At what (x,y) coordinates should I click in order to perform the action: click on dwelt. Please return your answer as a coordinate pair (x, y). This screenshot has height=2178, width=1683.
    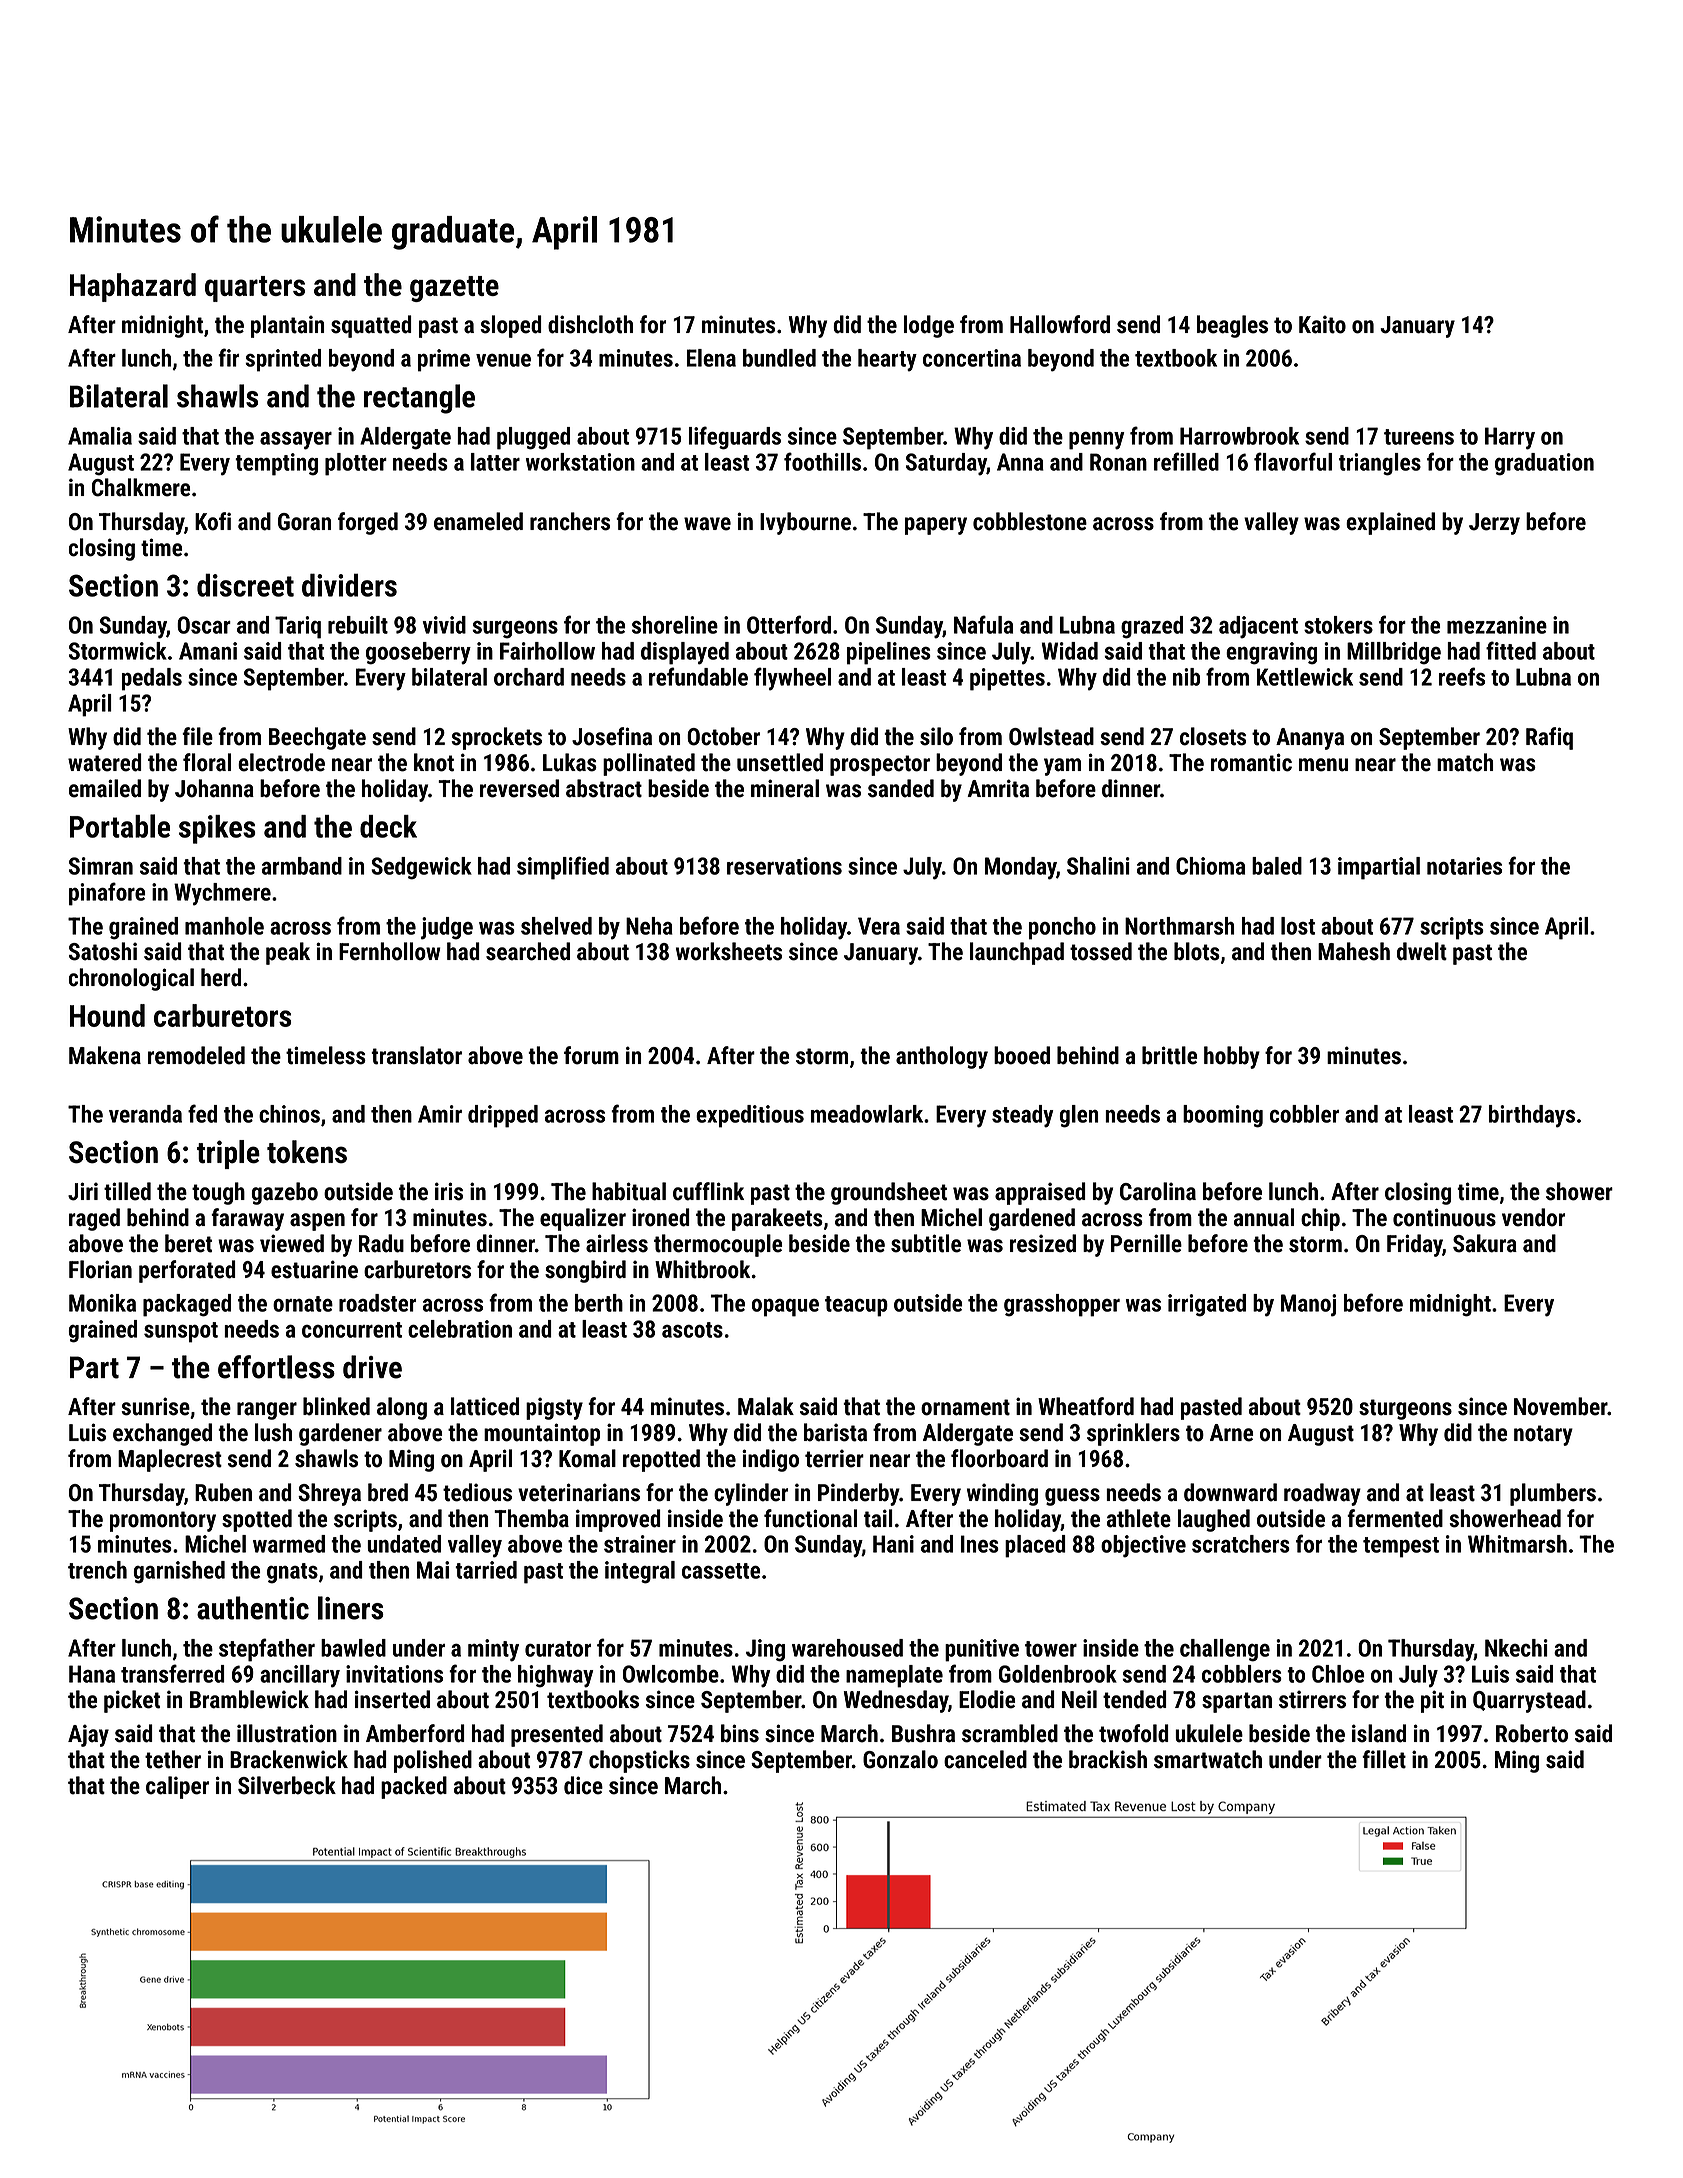
    Looking at the image, I should click on (1422, 951).
